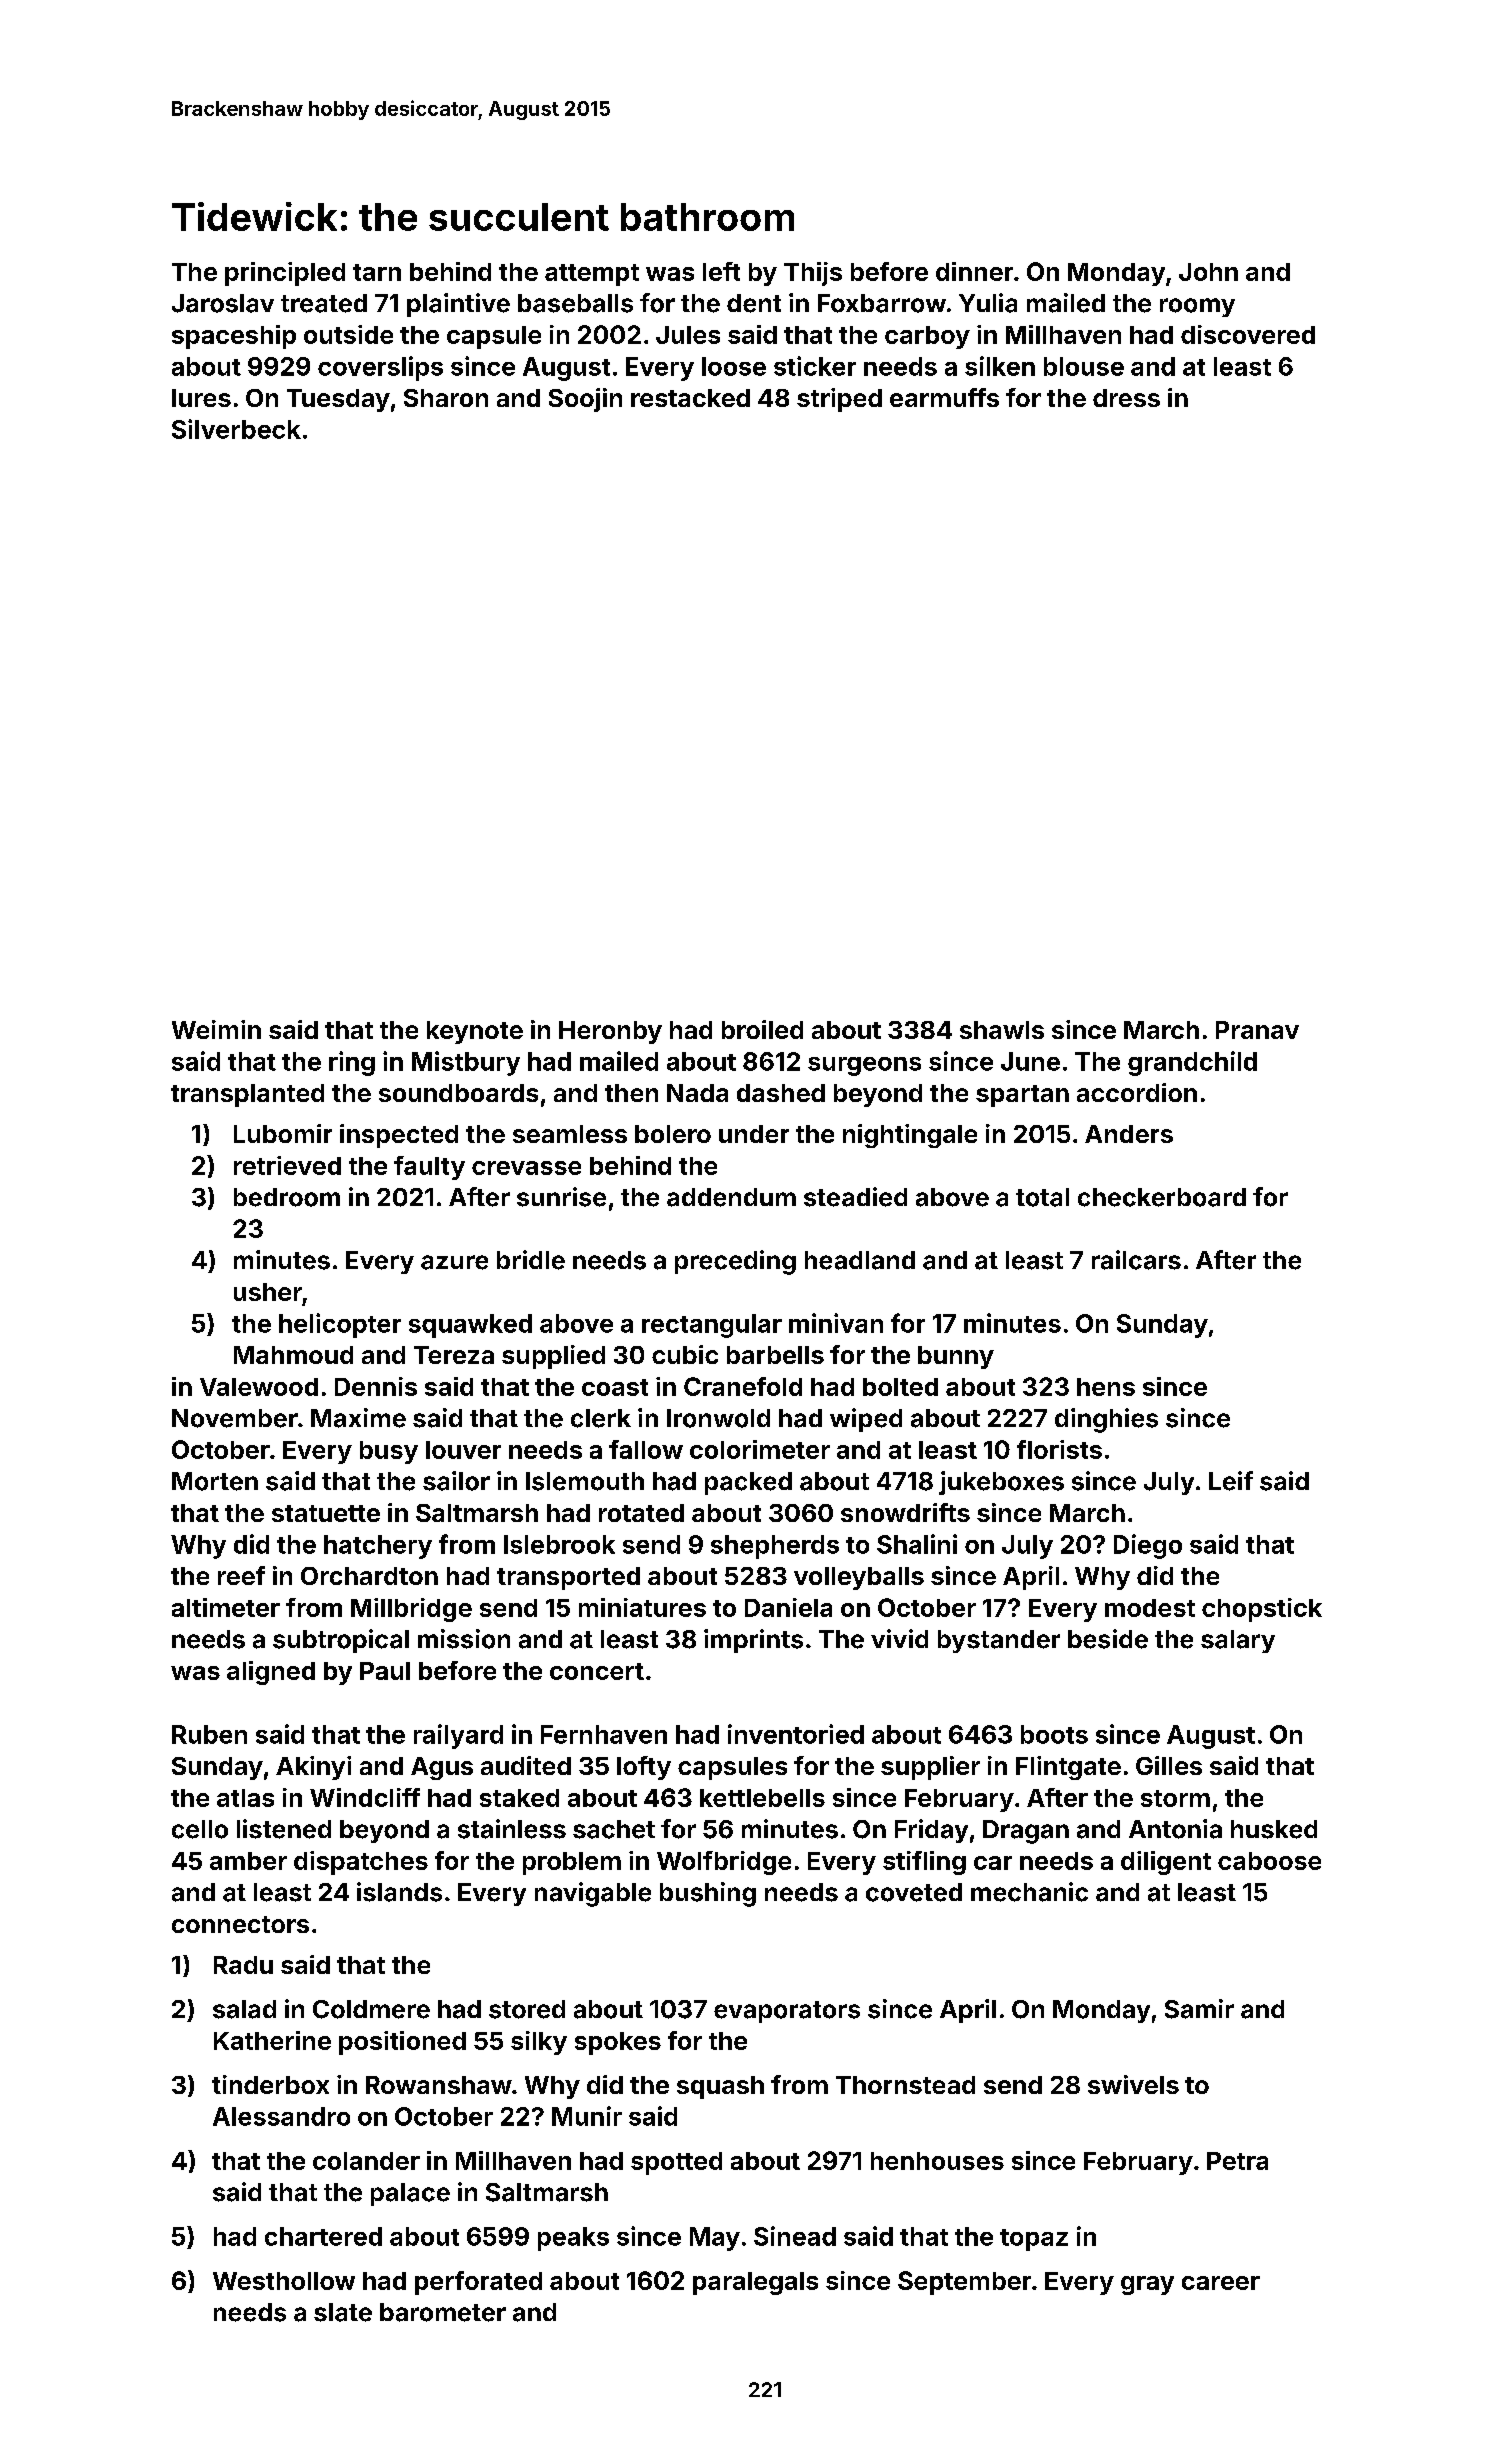  Describe the element at coordinates (1126, 398) in the screenshot. I see `dress` at that location.
